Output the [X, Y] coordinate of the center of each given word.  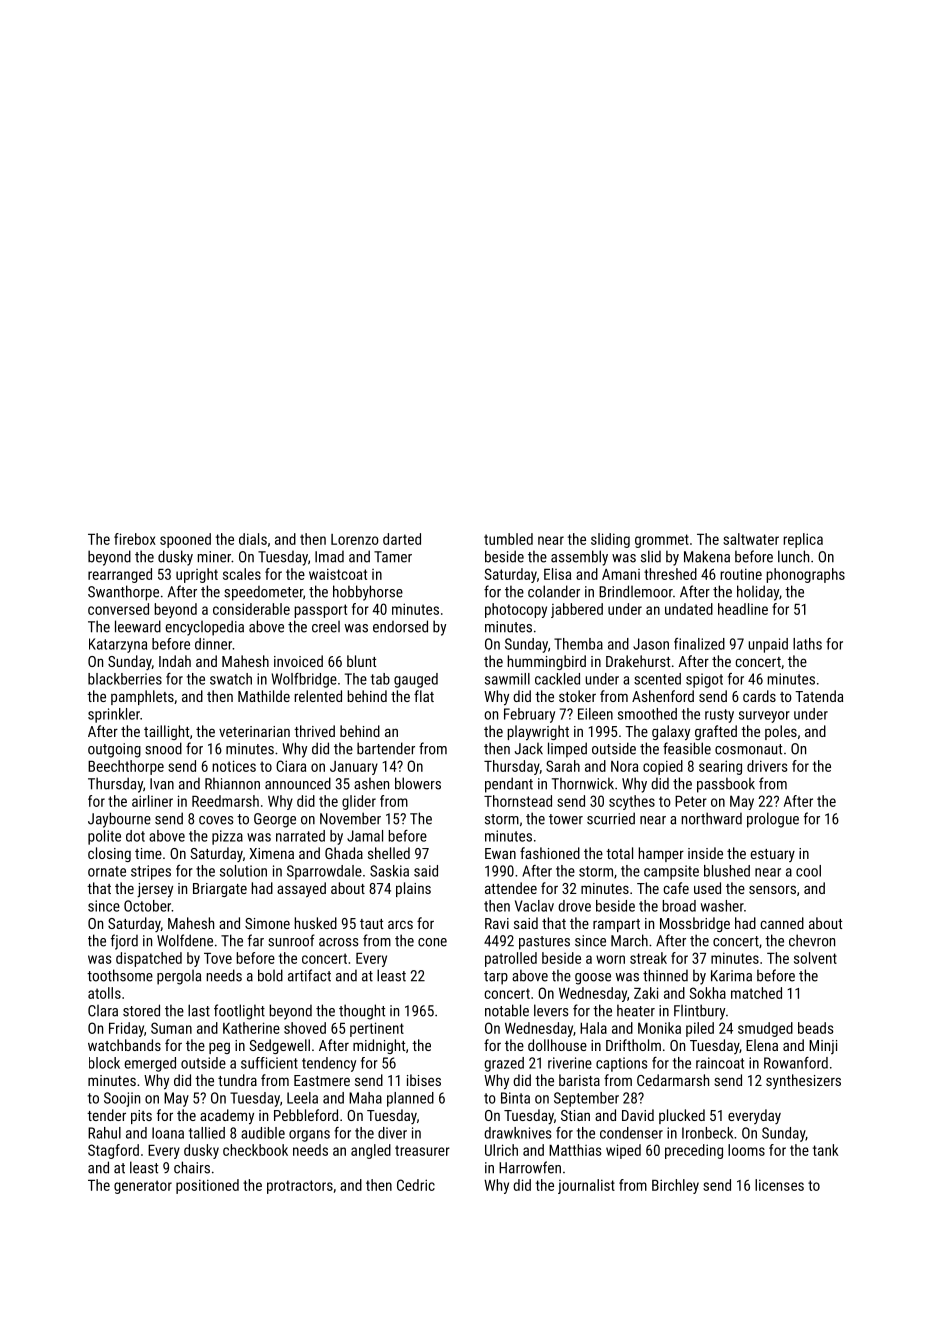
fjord [124, 942]
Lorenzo [355, 539]
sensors [772, 889]
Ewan [500, 853]
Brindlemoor [636, 591]
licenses [779, 1185]
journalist [586, 1186]
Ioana [168, 1133]
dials [253, 539]
